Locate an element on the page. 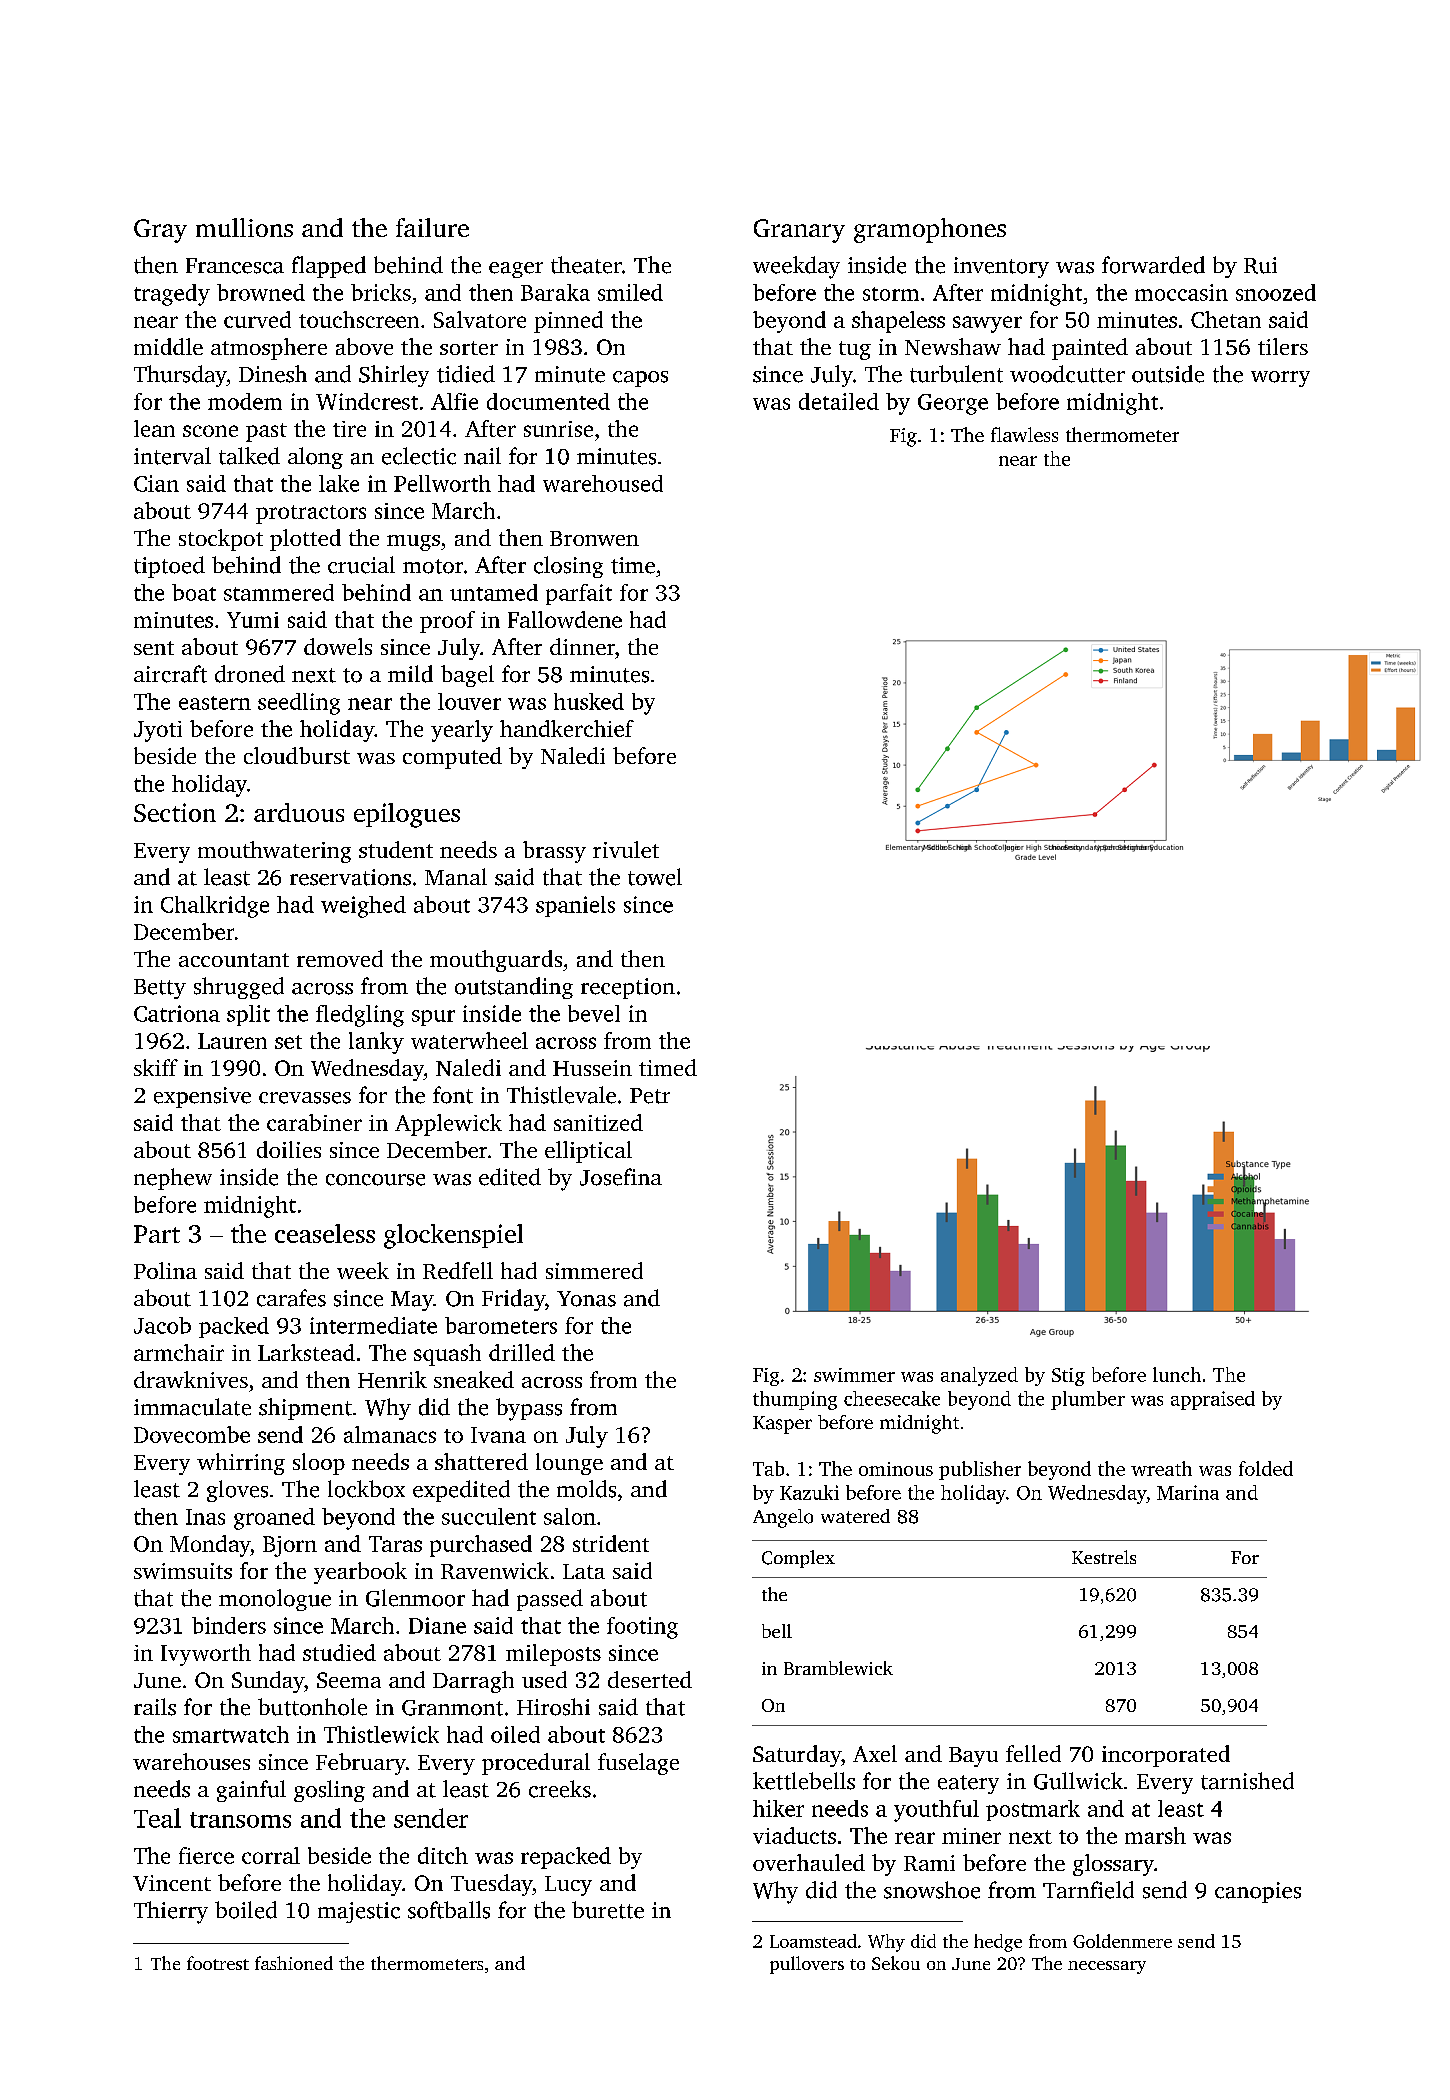 The width and height of the document is (1450, 2100). Stig is located at coordinates (1068, 1377).
